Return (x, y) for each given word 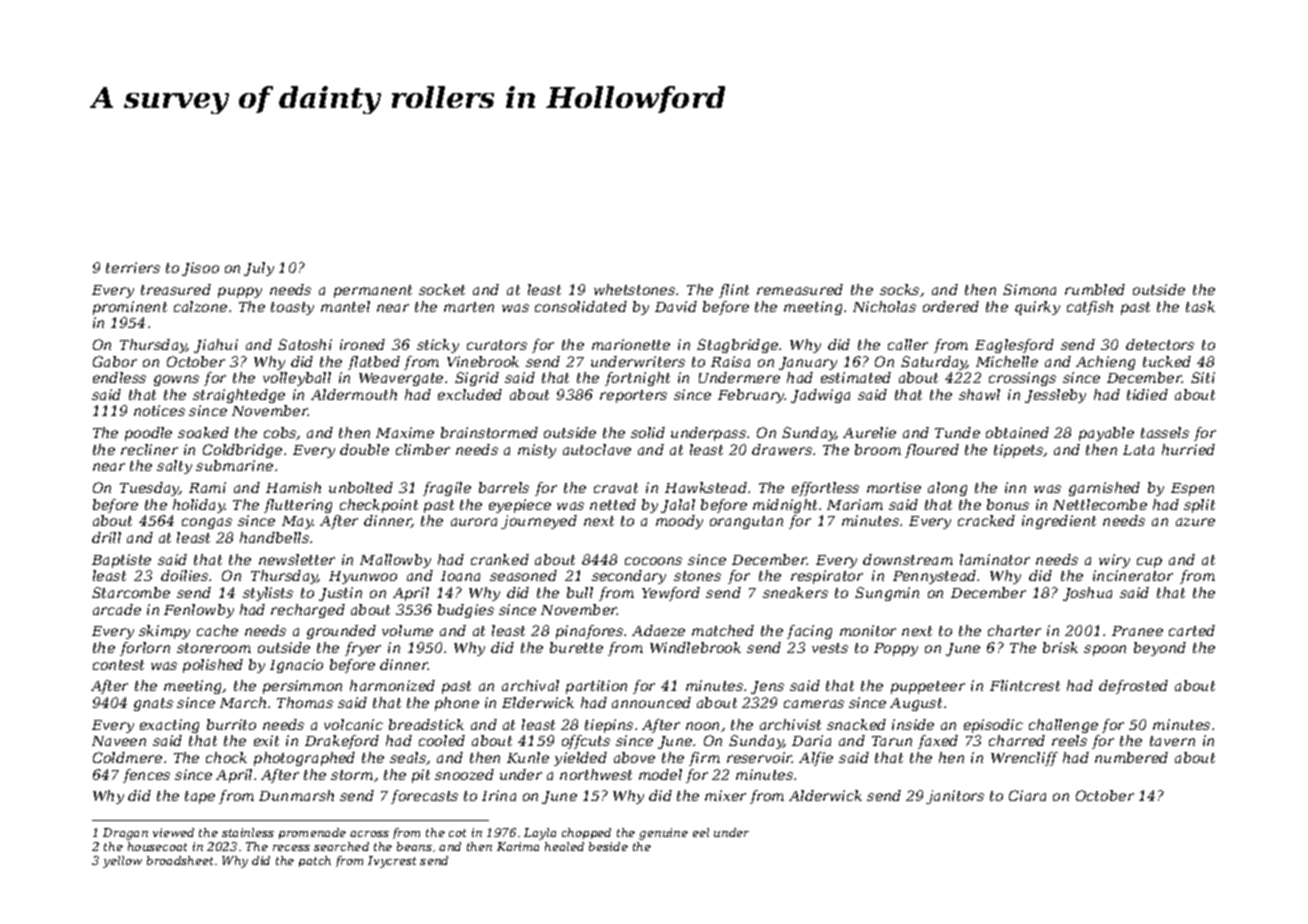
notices (159, 410)
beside (608, 846)
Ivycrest (392, 862)
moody (679, 522)
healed (564, 846)
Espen (1192, 489)
